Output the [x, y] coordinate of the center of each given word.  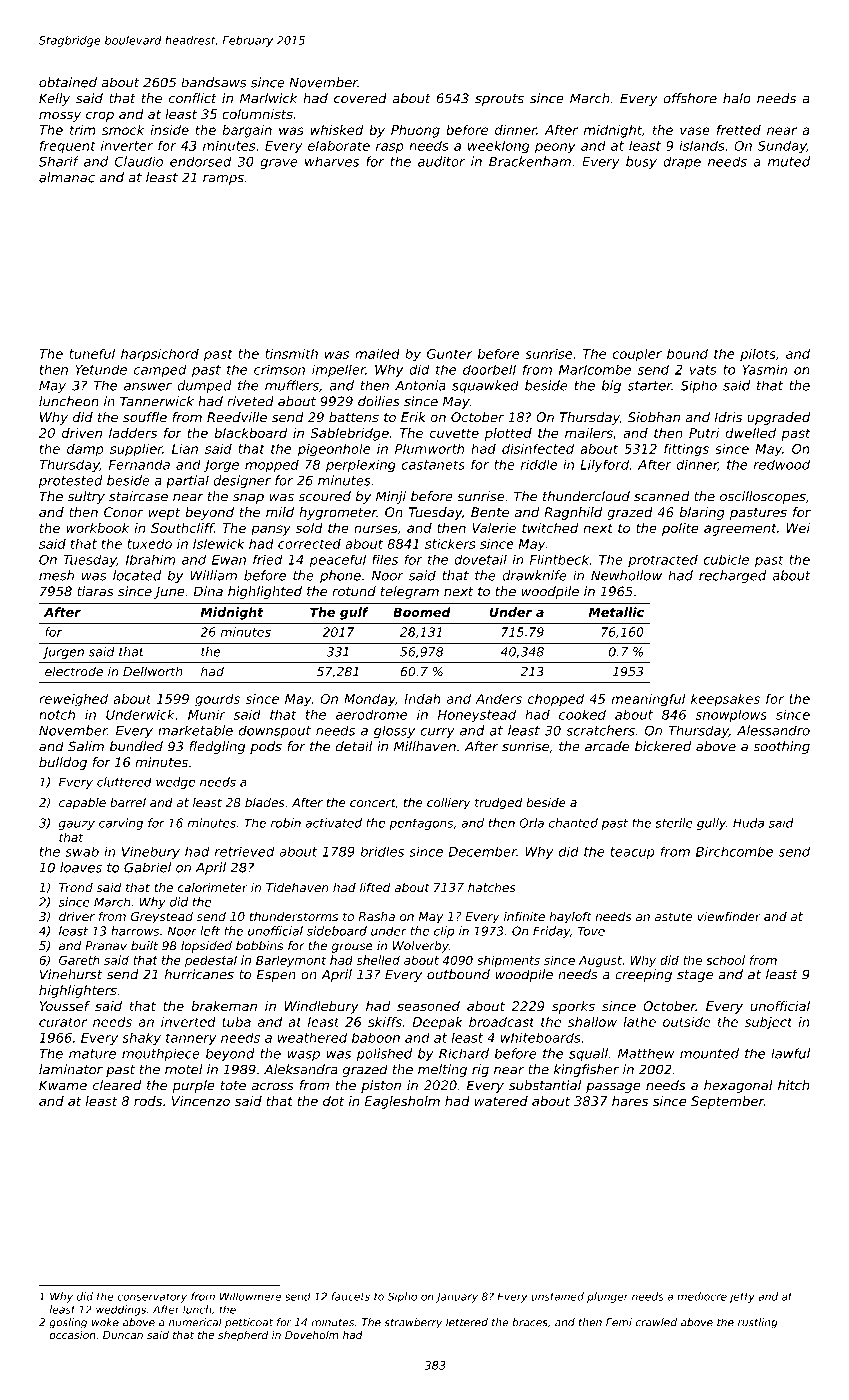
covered [360, 98]
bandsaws [213, 82]
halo [737, 98]
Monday [369, 700]
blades [264, 802]
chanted [573, 823]
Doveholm [312, 1335]
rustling [757, 1323]
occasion [72, 1335]
